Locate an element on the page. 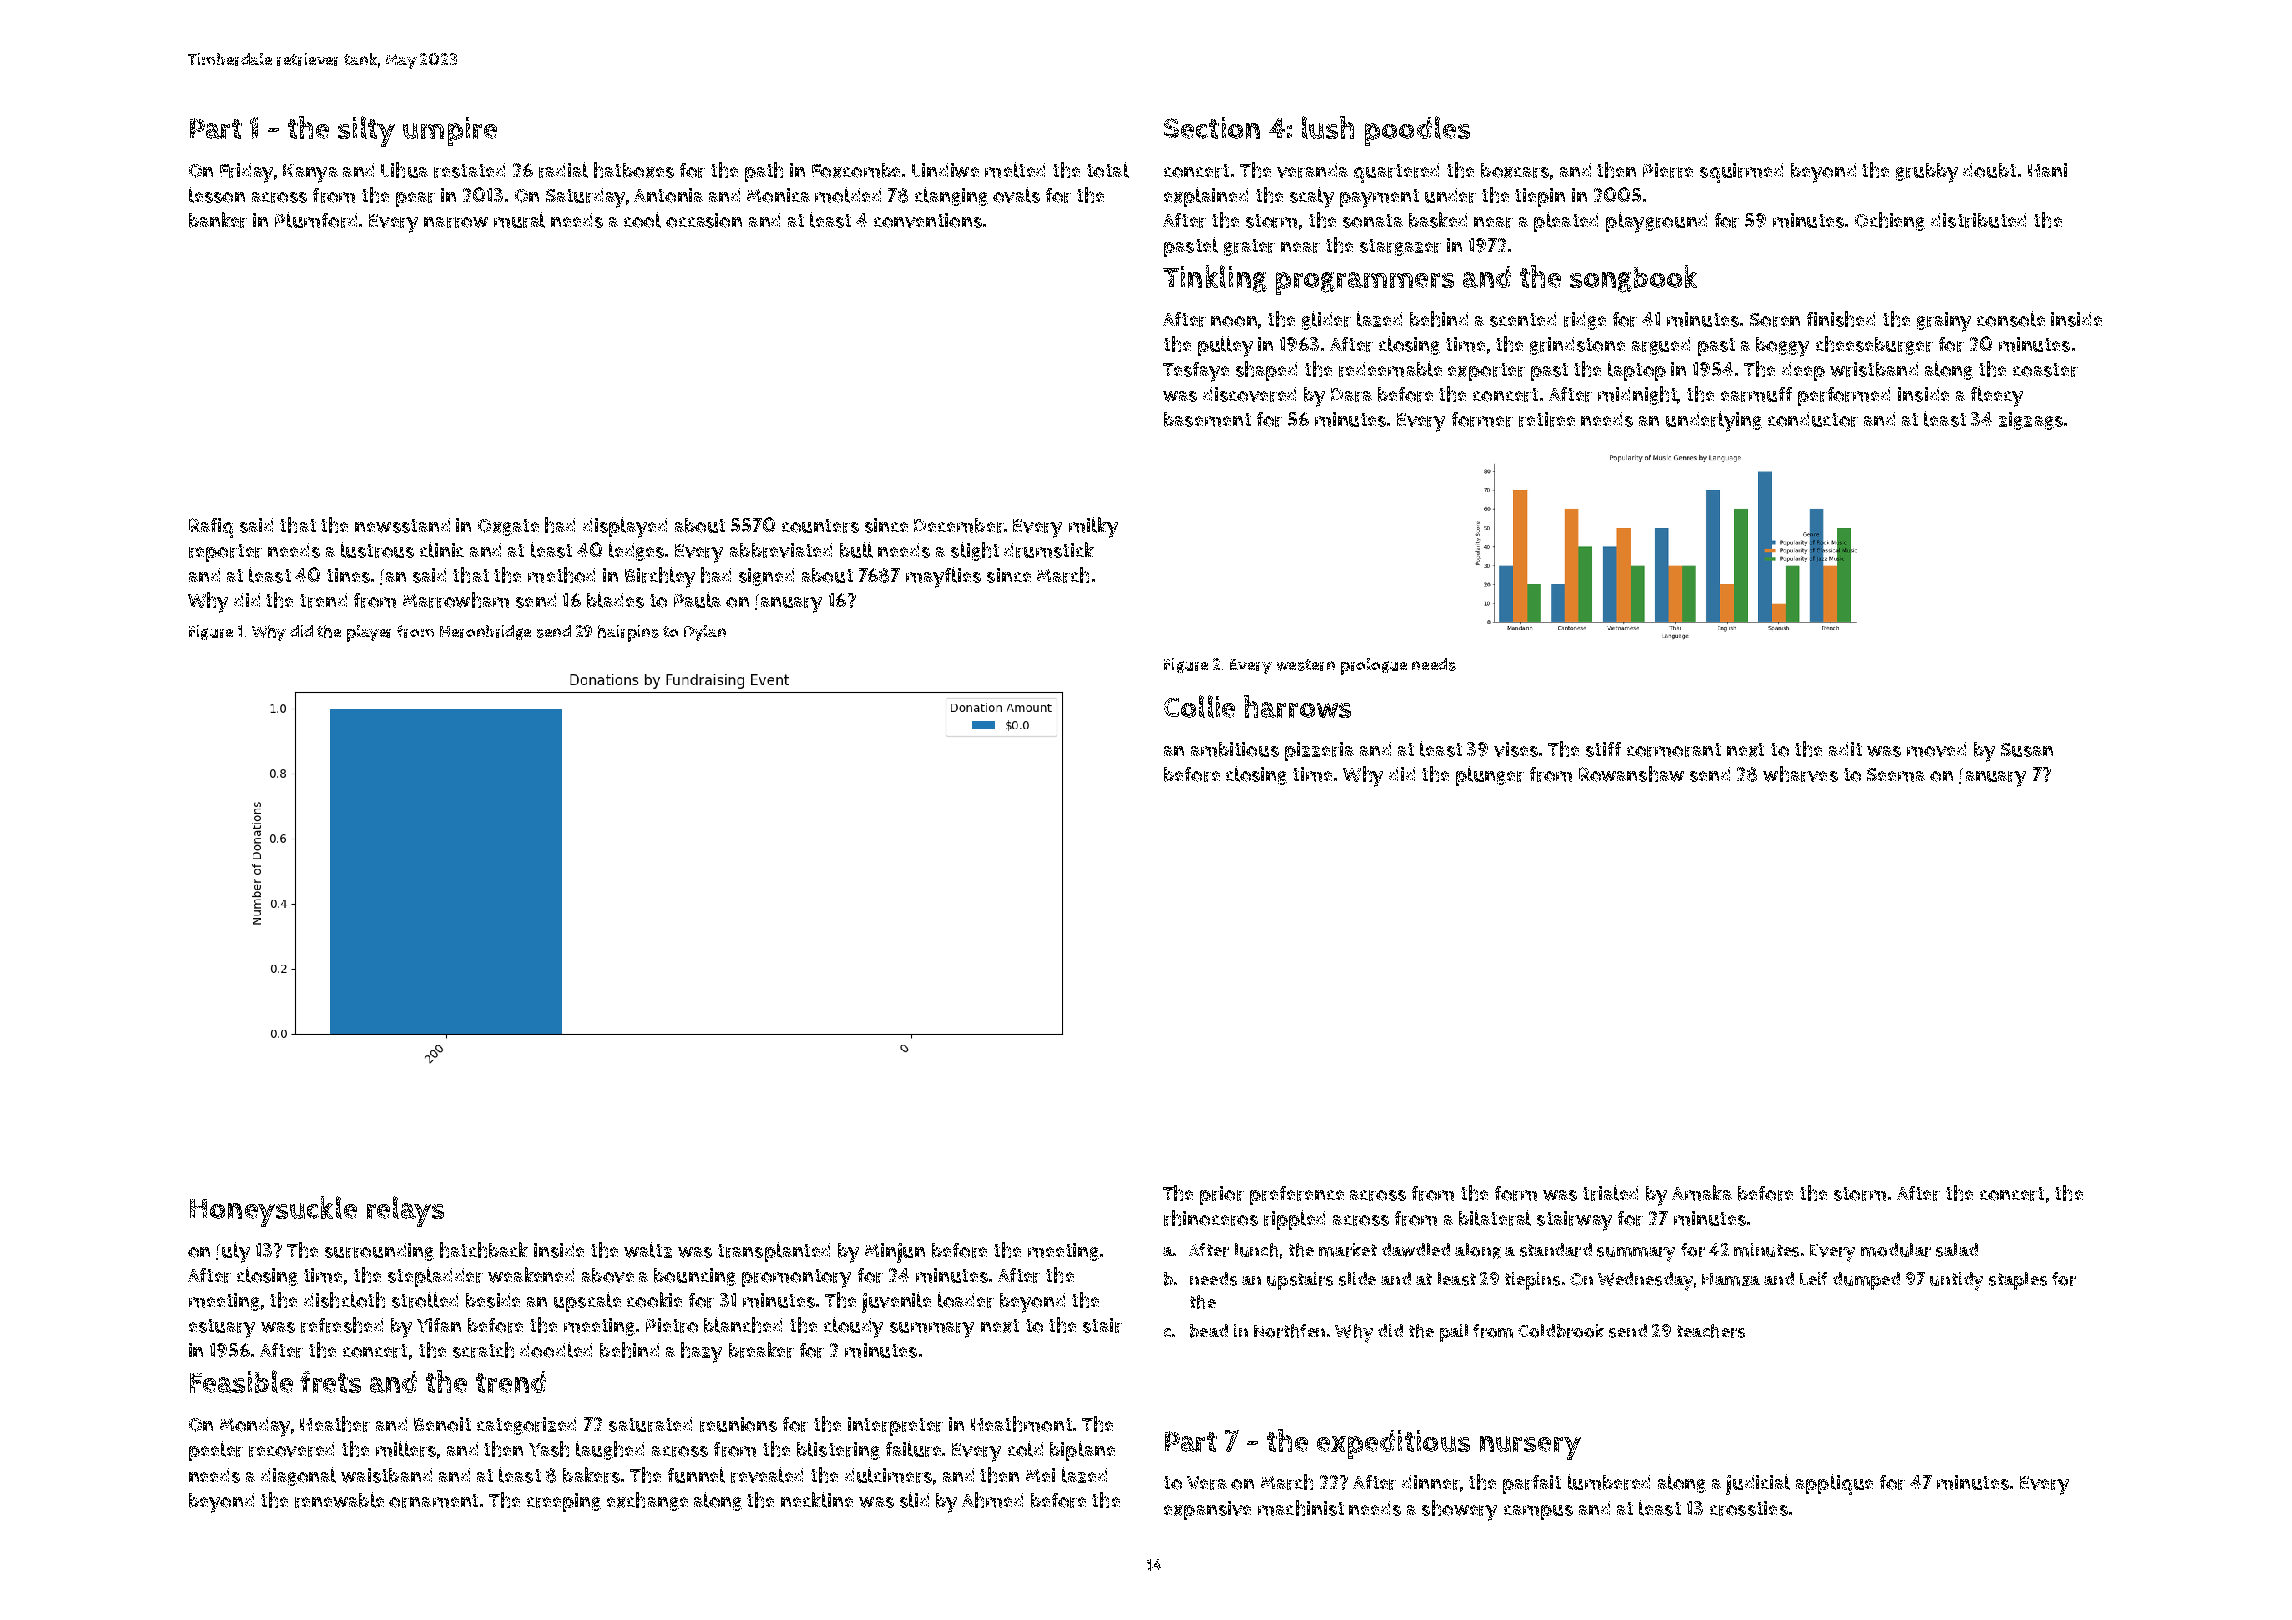 This document has height=1620, width=2292. conductor is located at coordinates (1813, 419).
